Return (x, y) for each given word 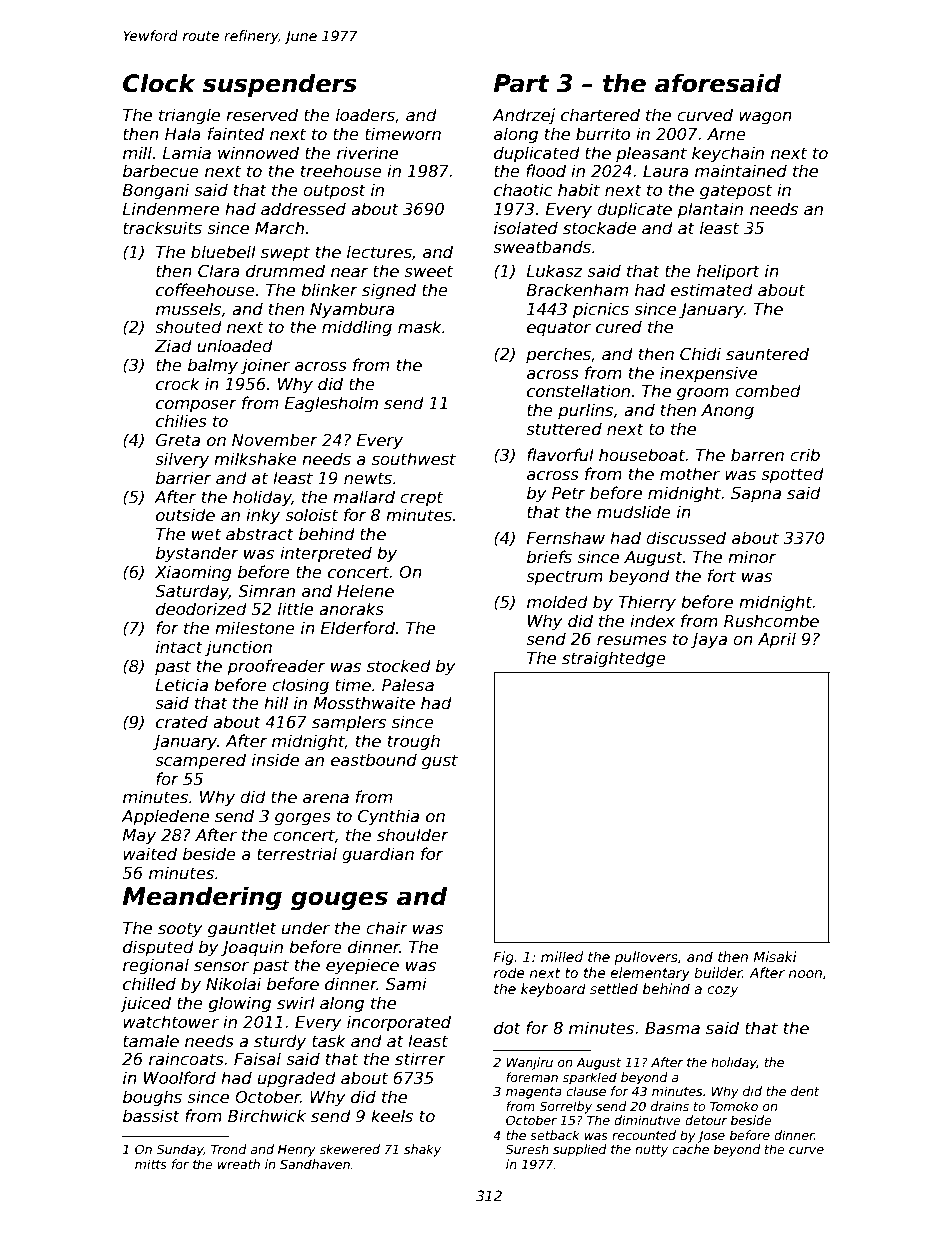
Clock (159, 83)
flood (546, 170)
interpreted (326, 554)
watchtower (171, 1022)
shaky (422, 1150)
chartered (600, 115)
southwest (414, 459)
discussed (686, 538)
